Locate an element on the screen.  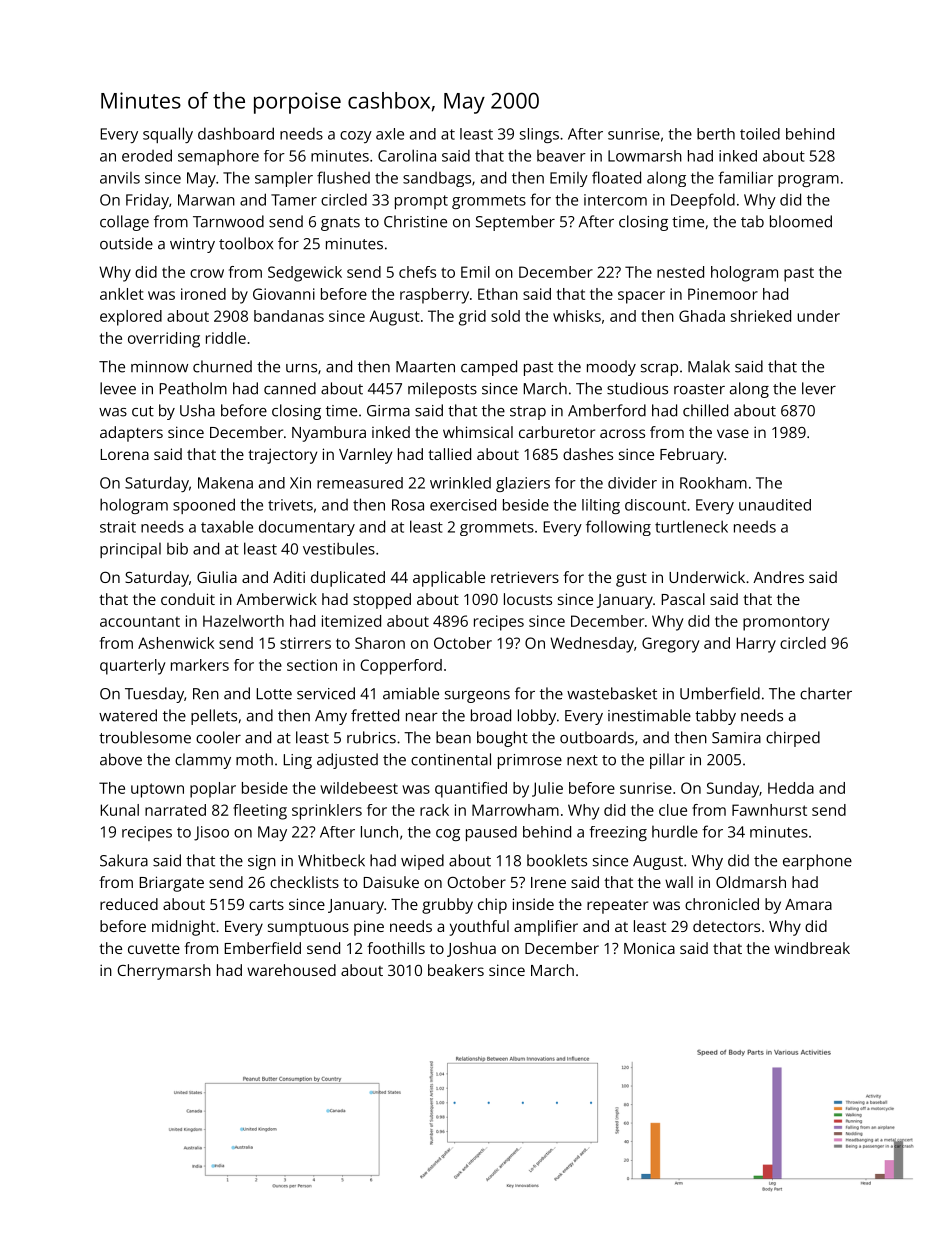
axle is located at coordinates (390, 134).
